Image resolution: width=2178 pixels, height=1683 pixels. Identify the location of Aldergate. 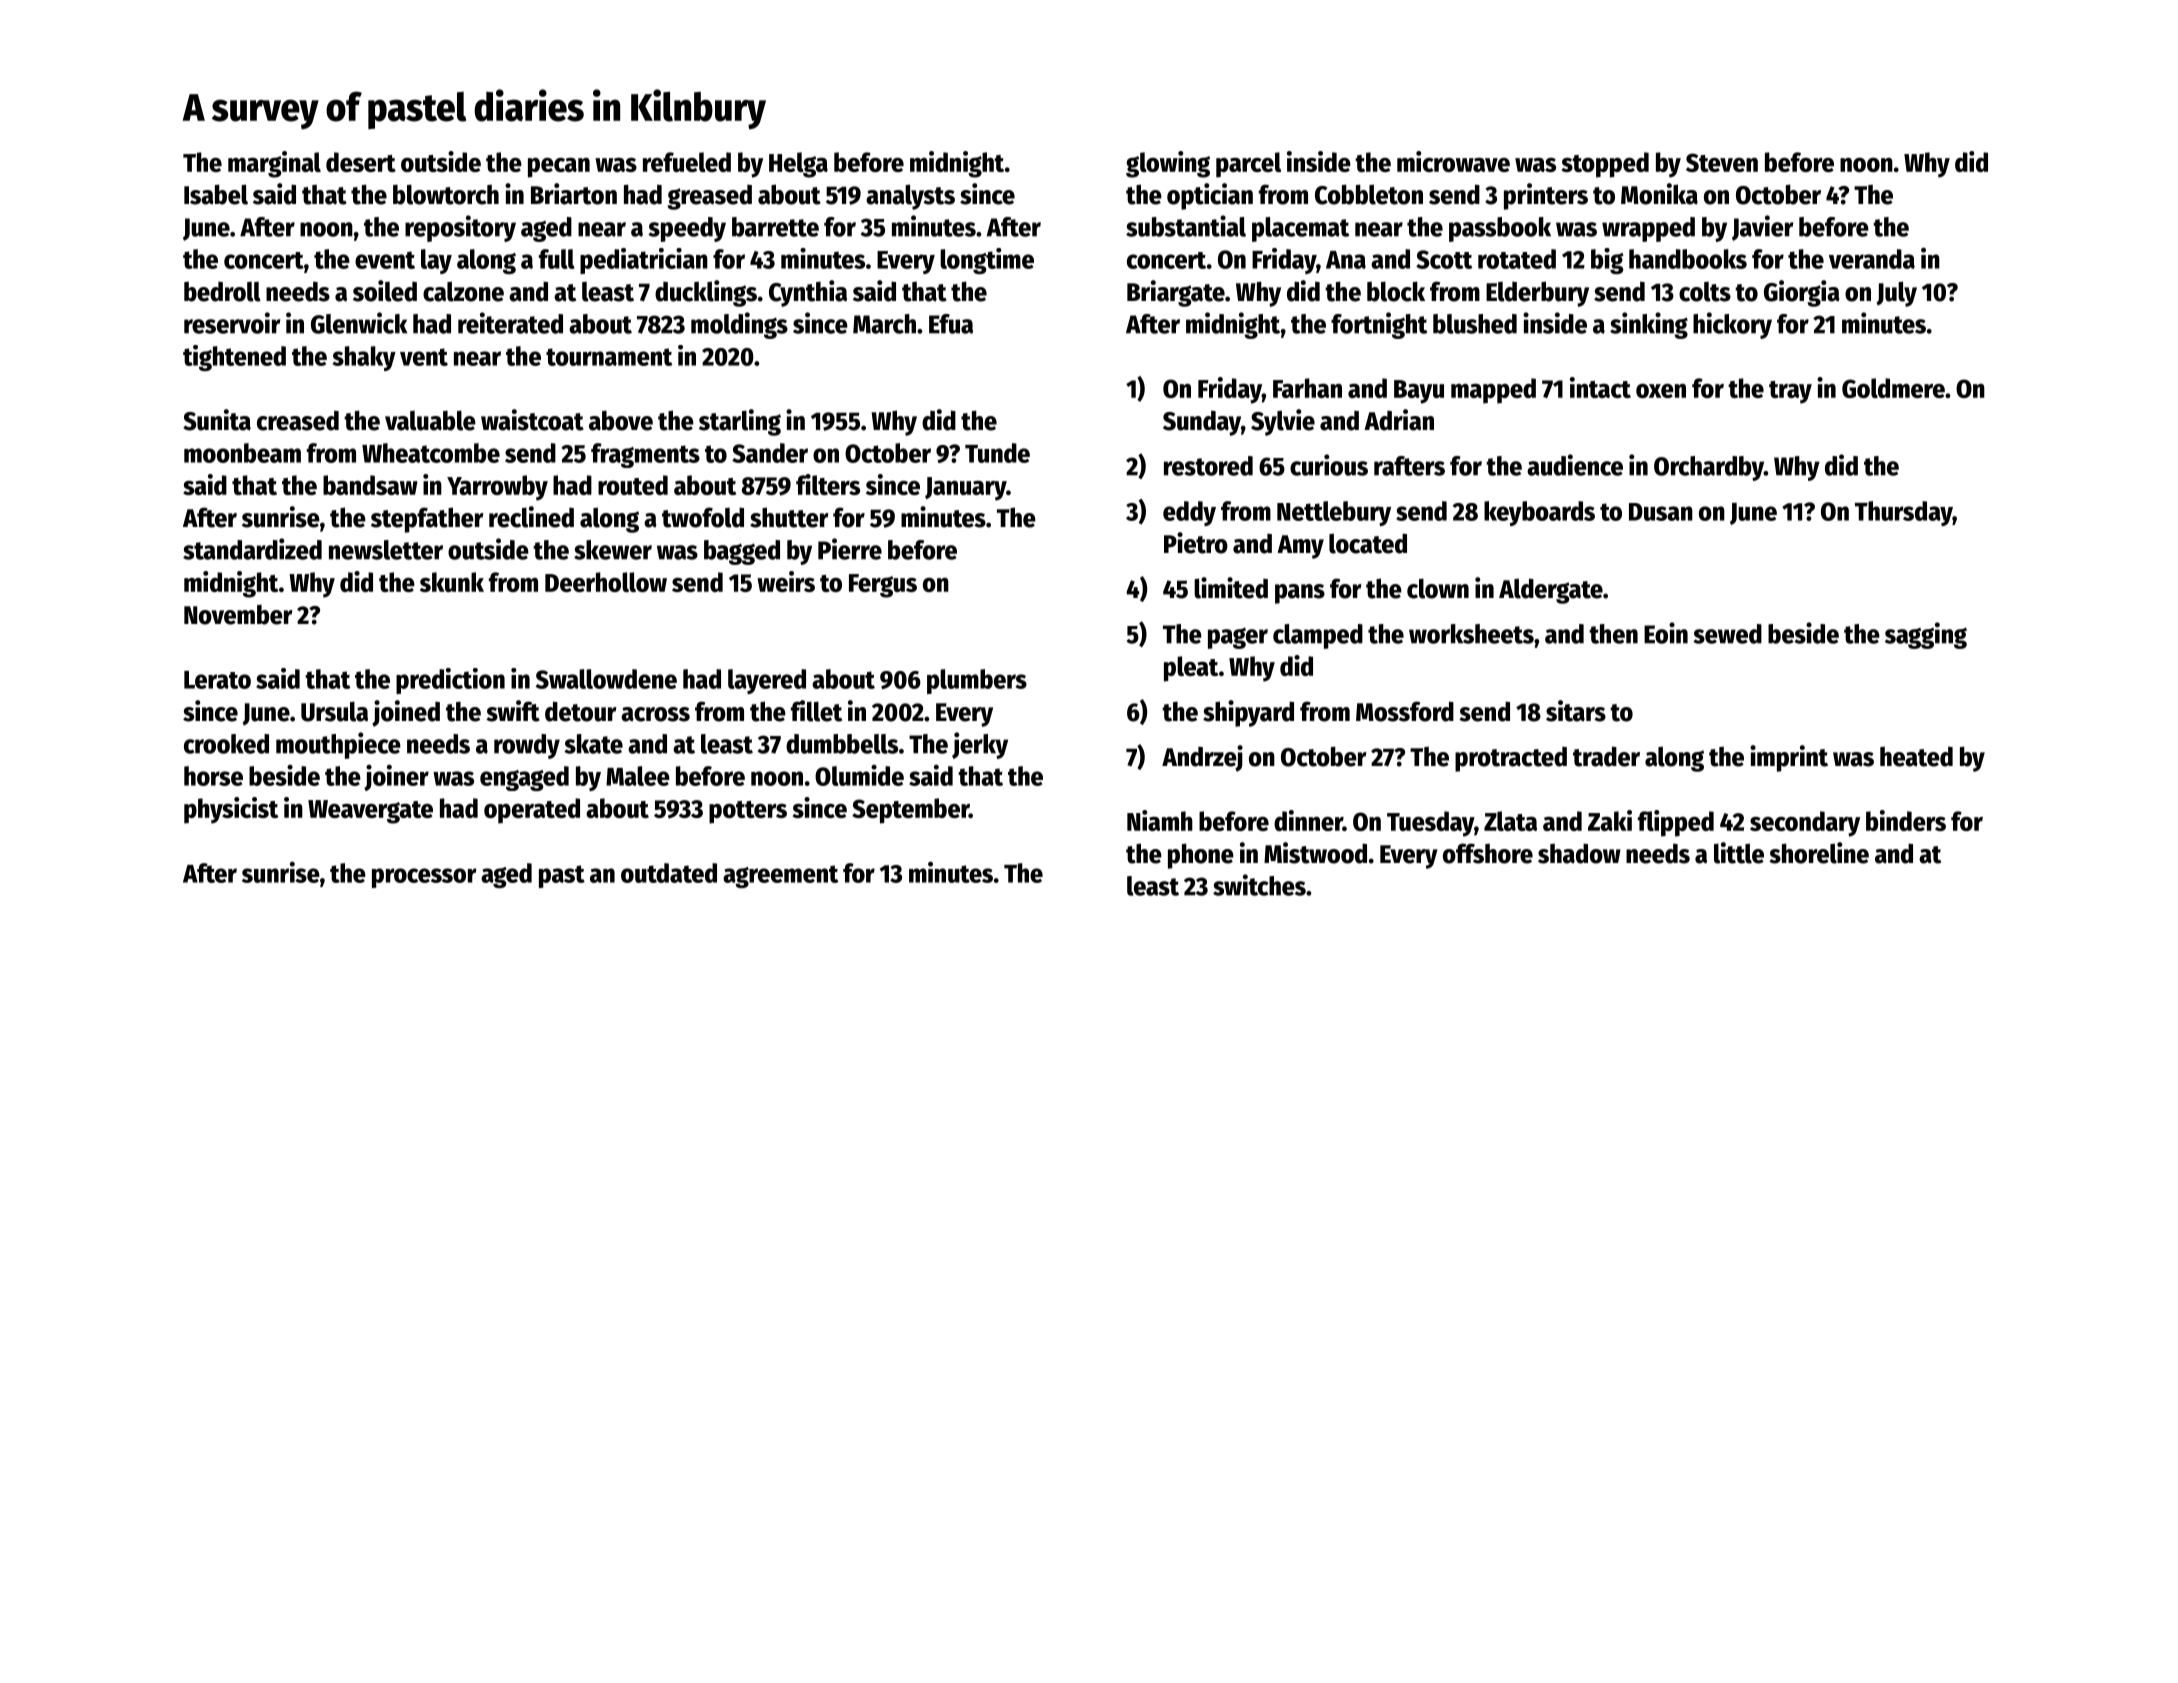
(1551, 591).
